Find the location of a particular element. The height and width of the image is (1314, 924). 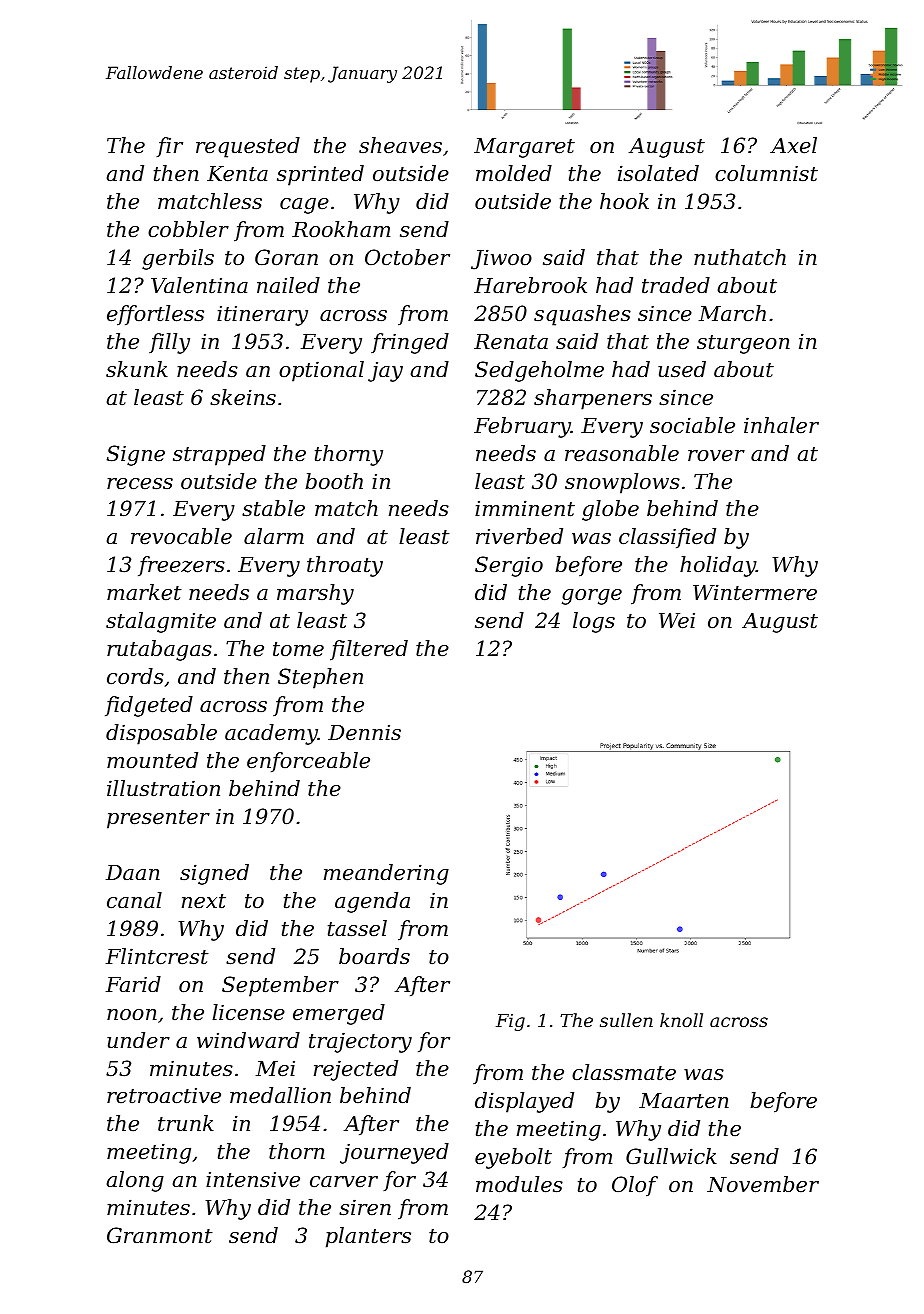

cords is located at coordinates (135, 676).
